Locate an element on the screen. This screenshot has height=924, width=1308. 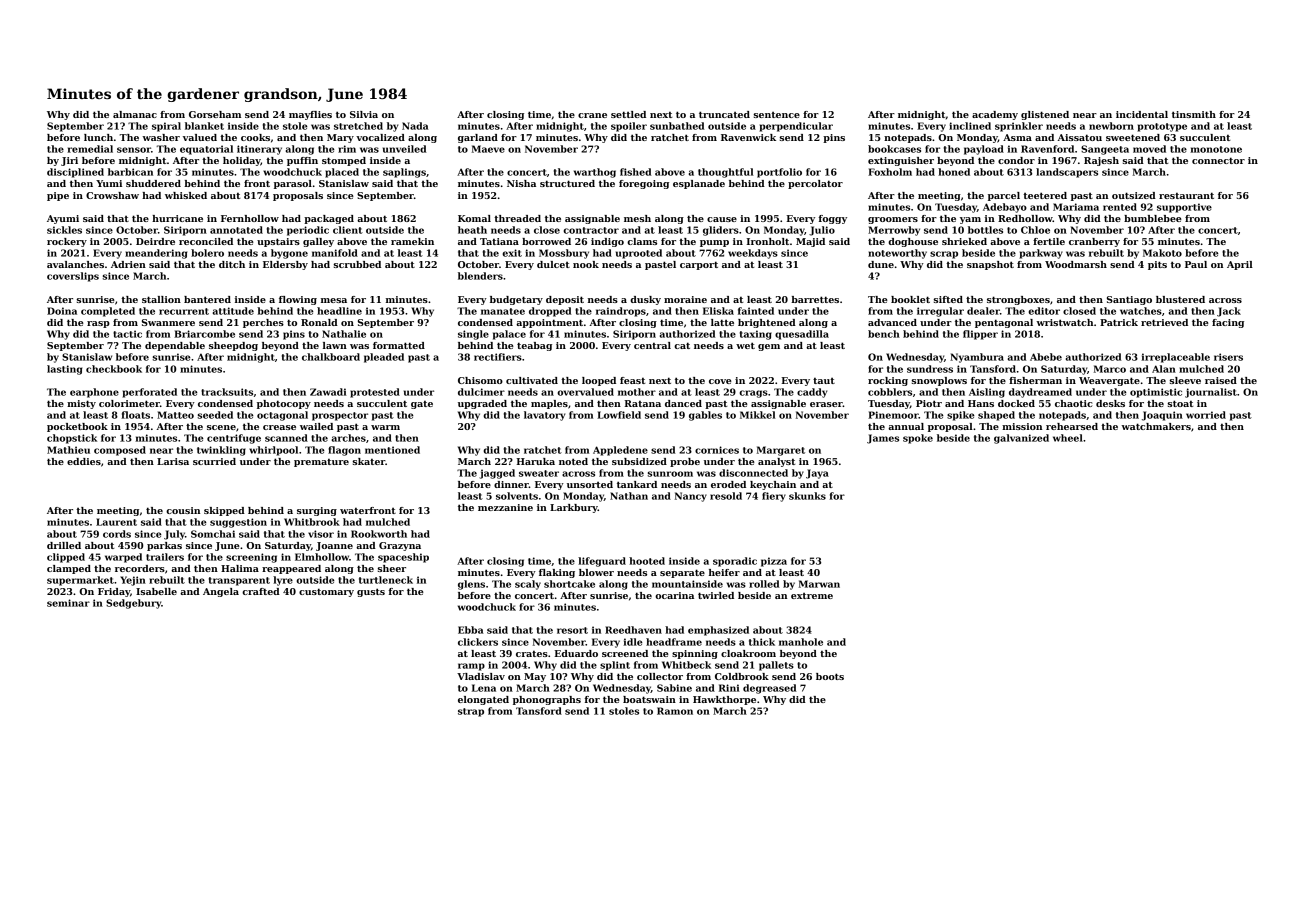
Hawkthorpe is located at coordinates (724, 700).
